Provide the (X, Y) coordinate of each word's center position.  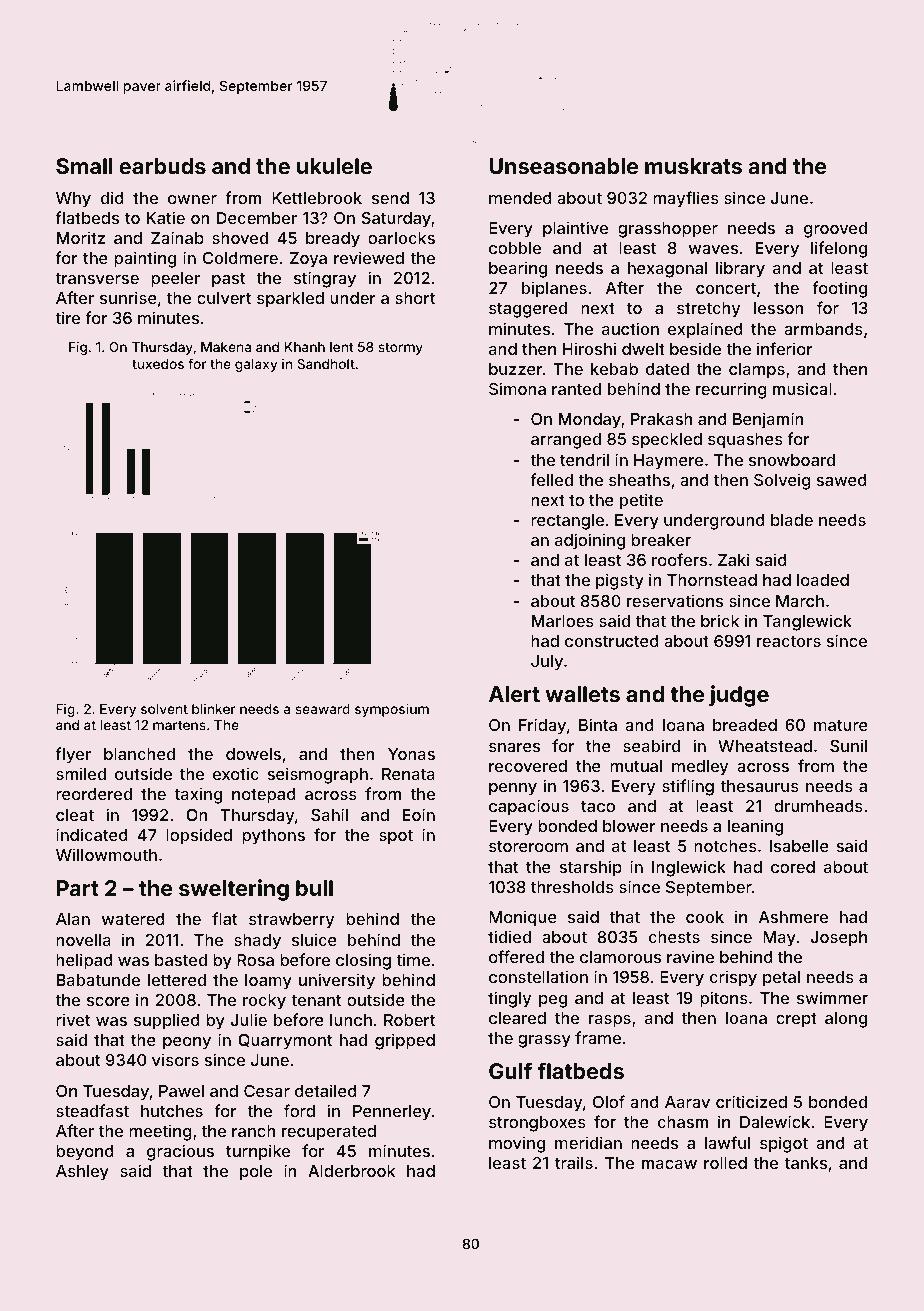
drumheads (818, 806)
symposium (392, 710)
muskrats (693, 166)
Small (84, 166)
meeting (160, 1132)
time (413, 959)
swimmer (832, 997)
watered (133, 919)
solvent (164, 709)
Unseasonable (563, 166)
